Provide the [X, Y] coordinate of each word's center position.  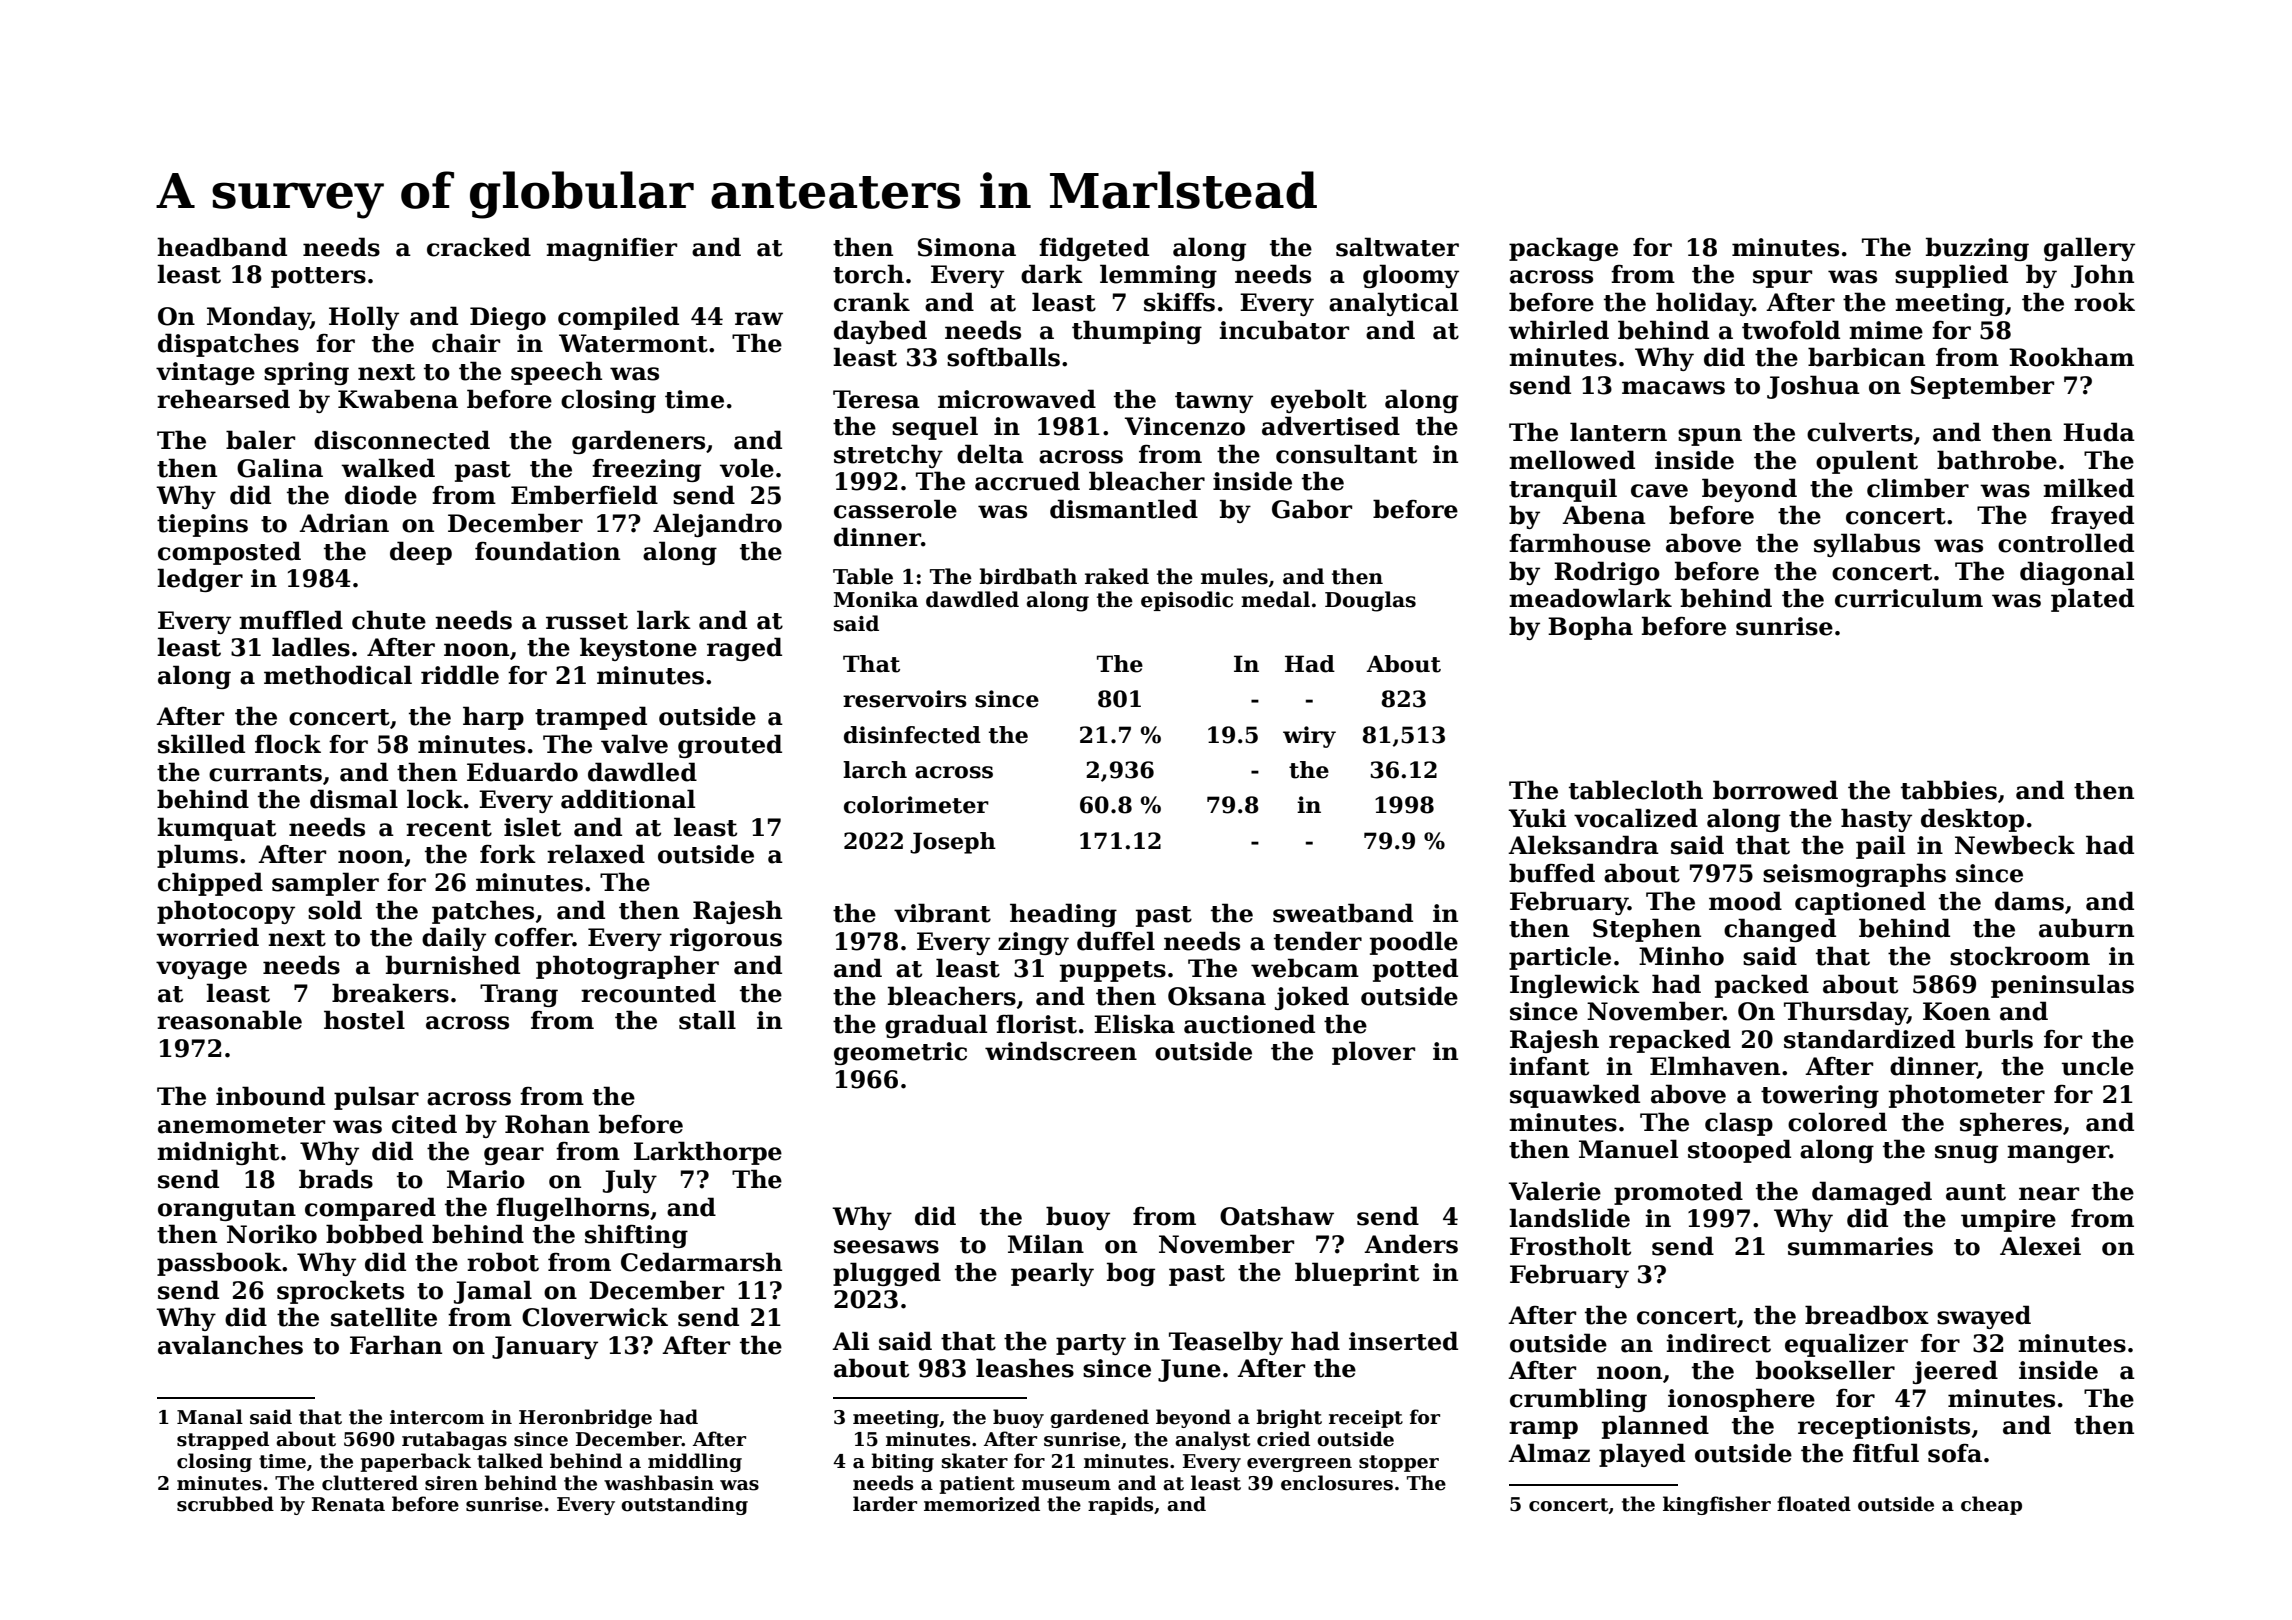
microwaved [1017, 399]
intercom [437, 1417]
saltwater [1397, 247]
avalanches [230, 1345]
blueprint [1357, 1274]
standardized [1869, 1039]
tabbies [1949, 790]
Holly [364, 318]
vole [747, 468]
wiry [1309, 737]
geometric [900, 1053]
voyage [201, 970]
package [1563, 249]
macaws [1673, 388]
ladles [311, 647]
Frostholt [1570, 1246]
